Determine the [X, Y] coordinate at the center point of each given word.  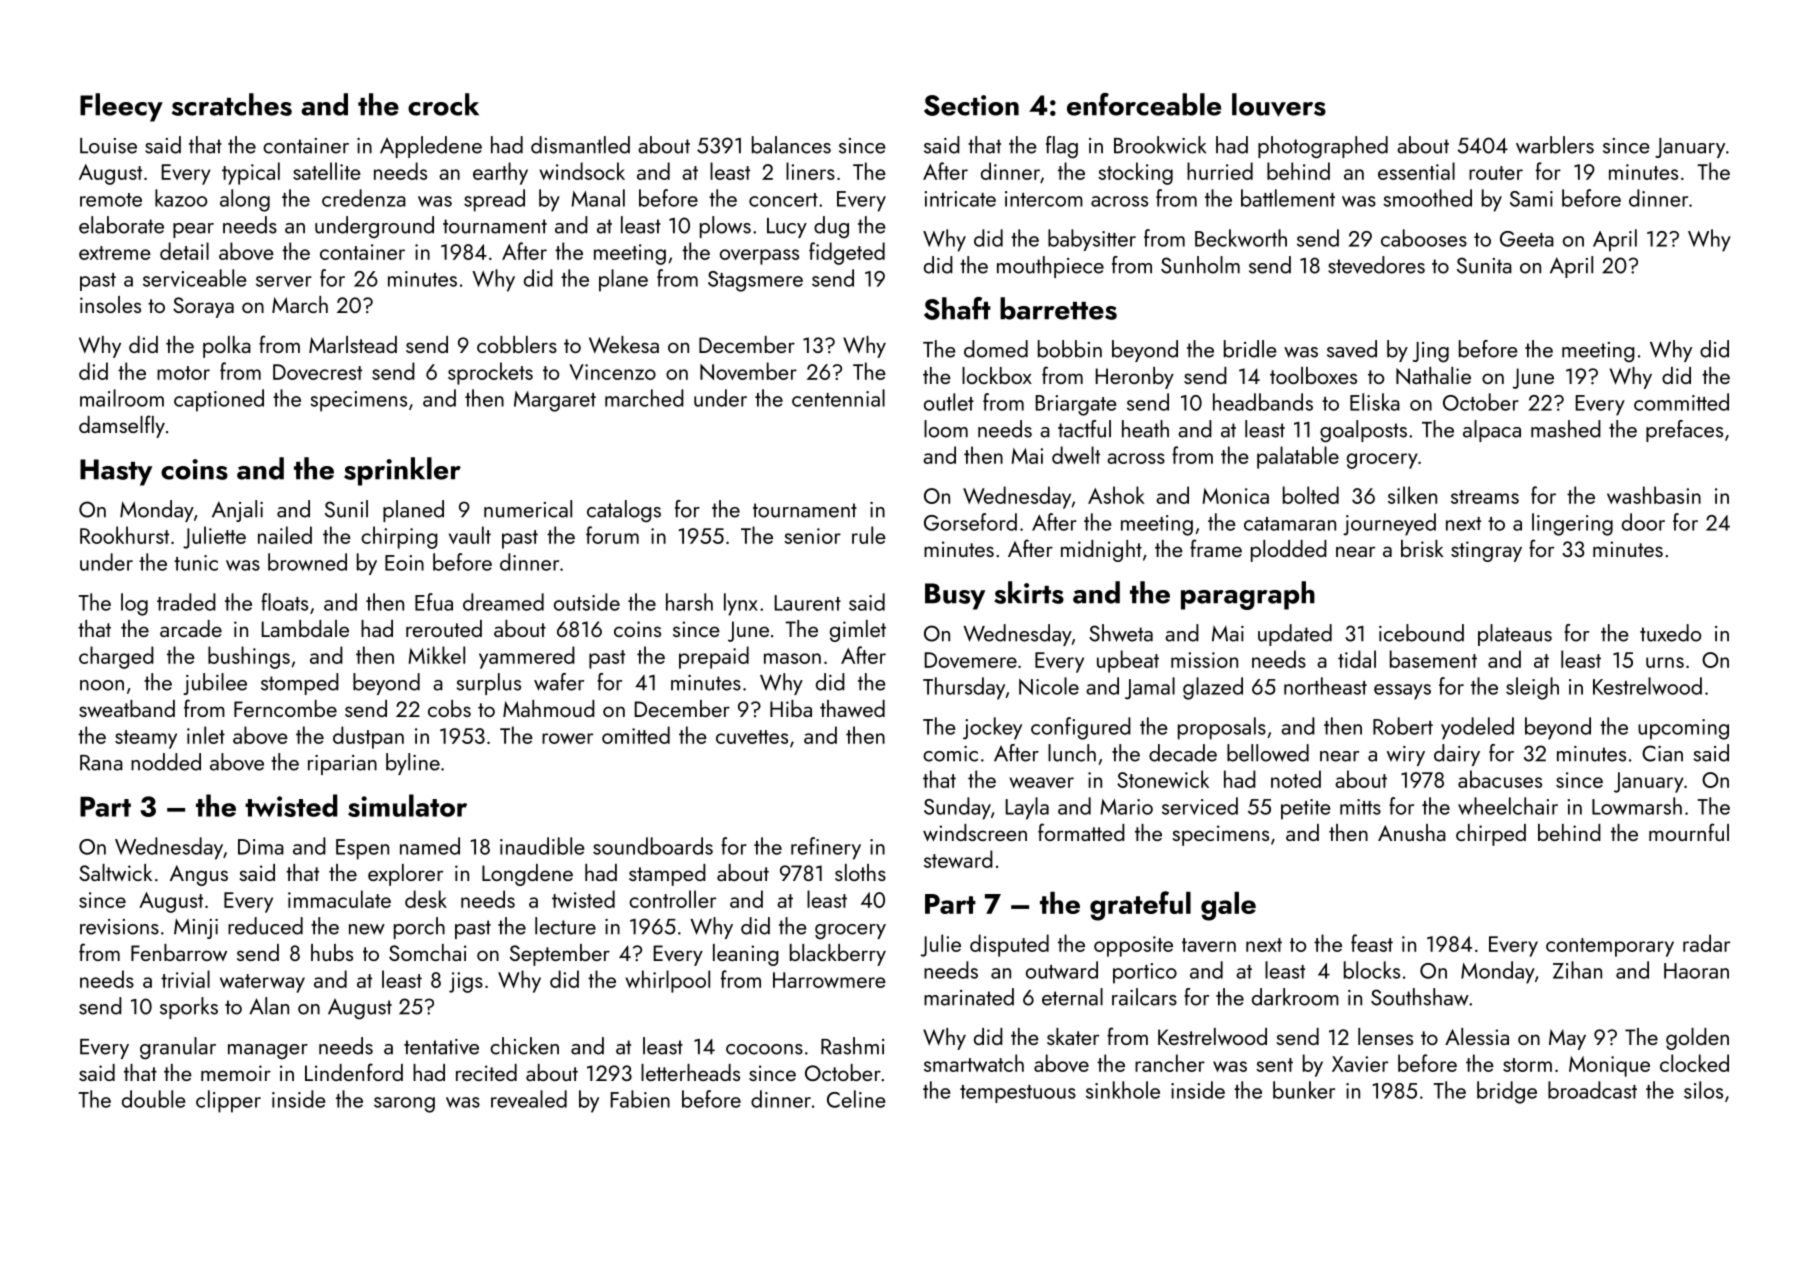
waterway [262, 983]
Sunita [1484, 265]
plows [725, 227]
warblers [1555, 145]
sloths [860, 872]
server [284, 281]
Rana [101, 763]
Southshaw [1420, 997]
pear [193, 230]
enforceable [1144, 104]
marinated [969, 997]
